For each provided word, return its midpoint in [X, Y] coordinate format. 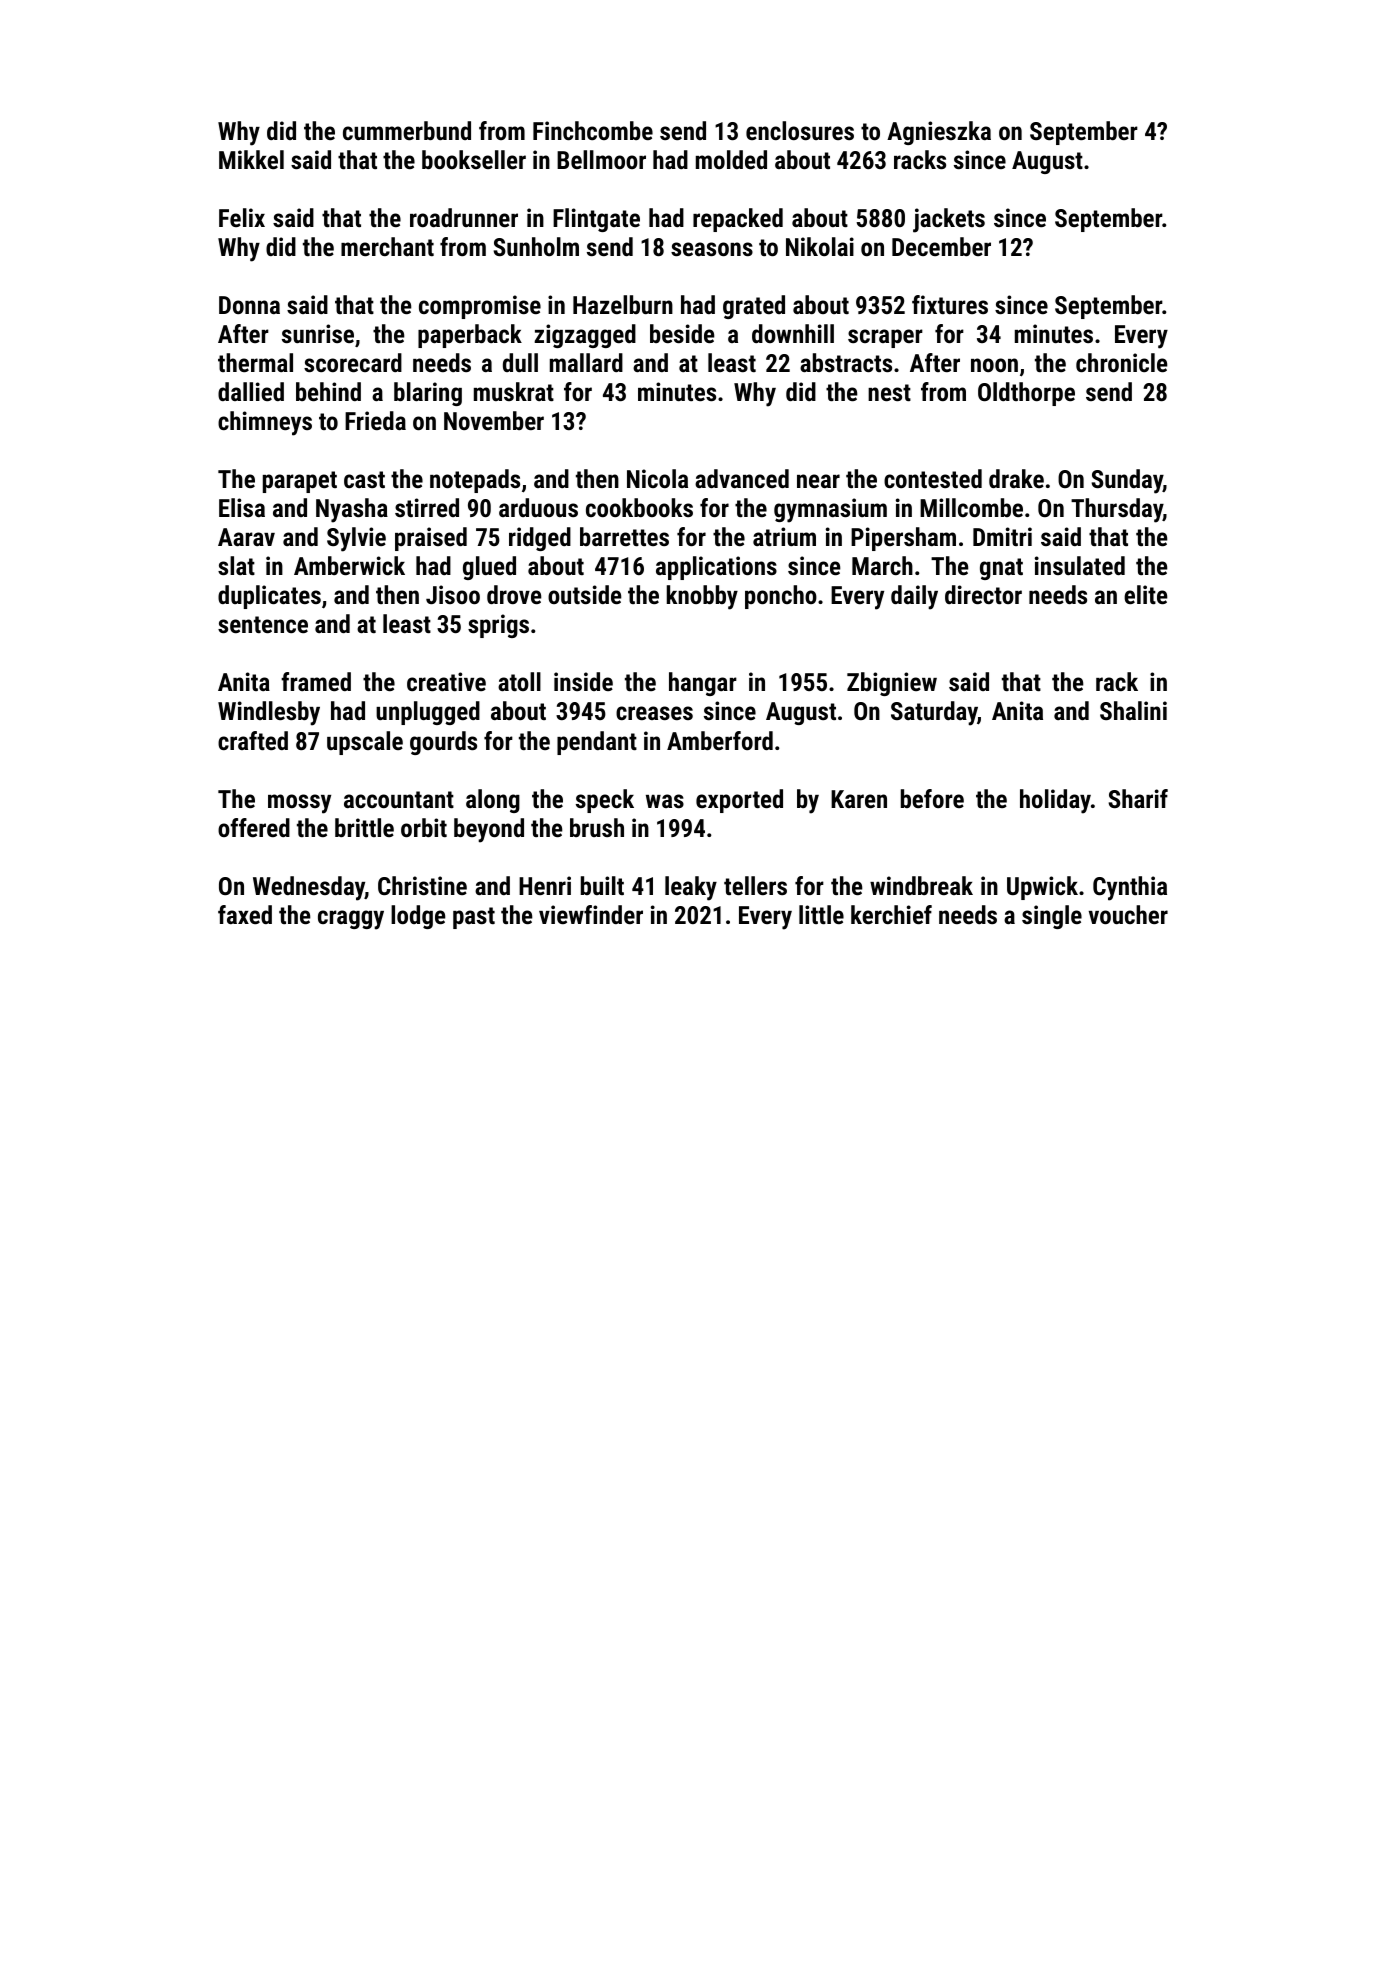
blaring [428, 394]
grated [754, 307]
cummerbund [407, 130]
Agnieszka [939, 133]
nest [889, 392]
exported [739, 801]
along [493, 801]
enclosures [800, 130]
